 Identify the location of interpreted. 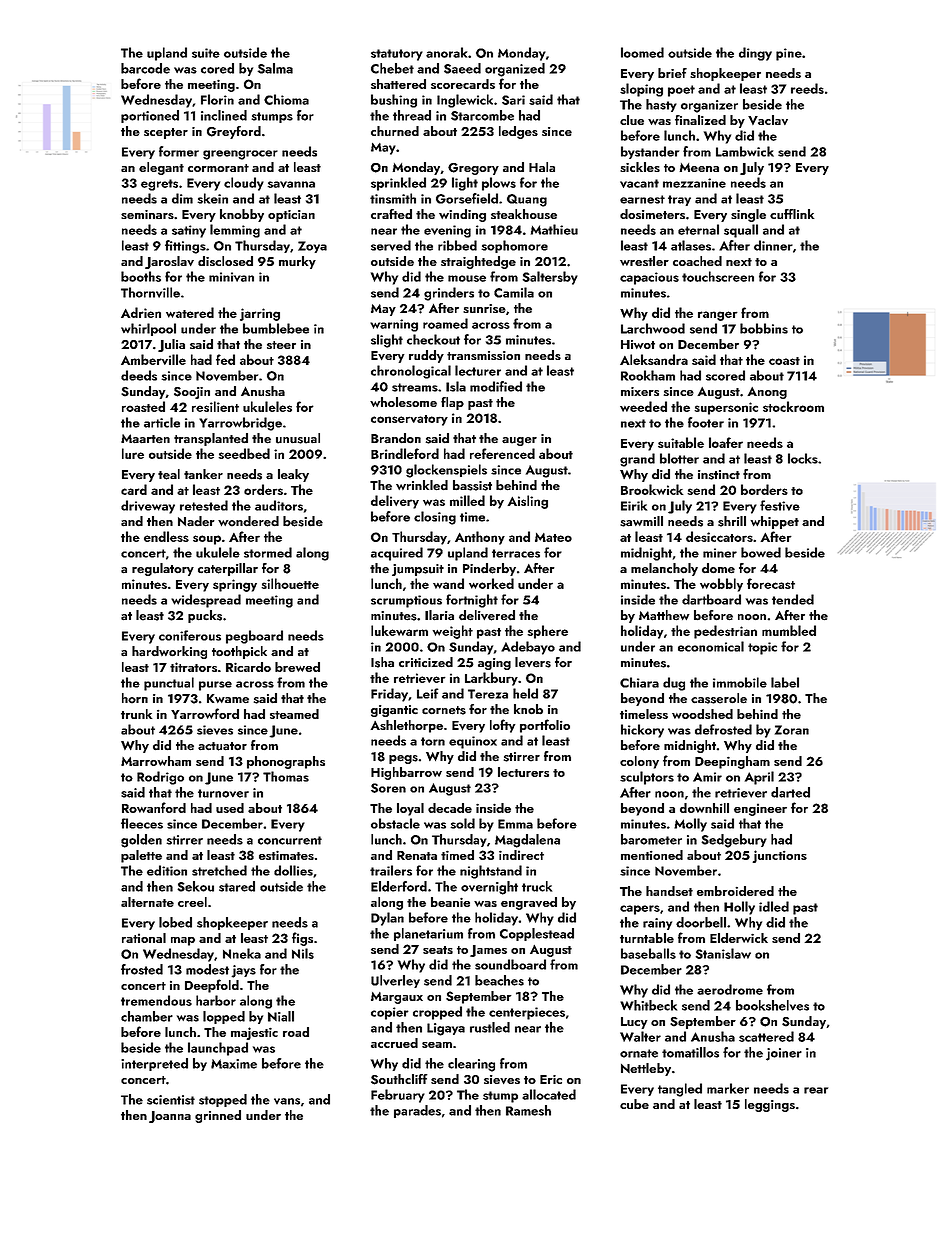
(154, 1064).
